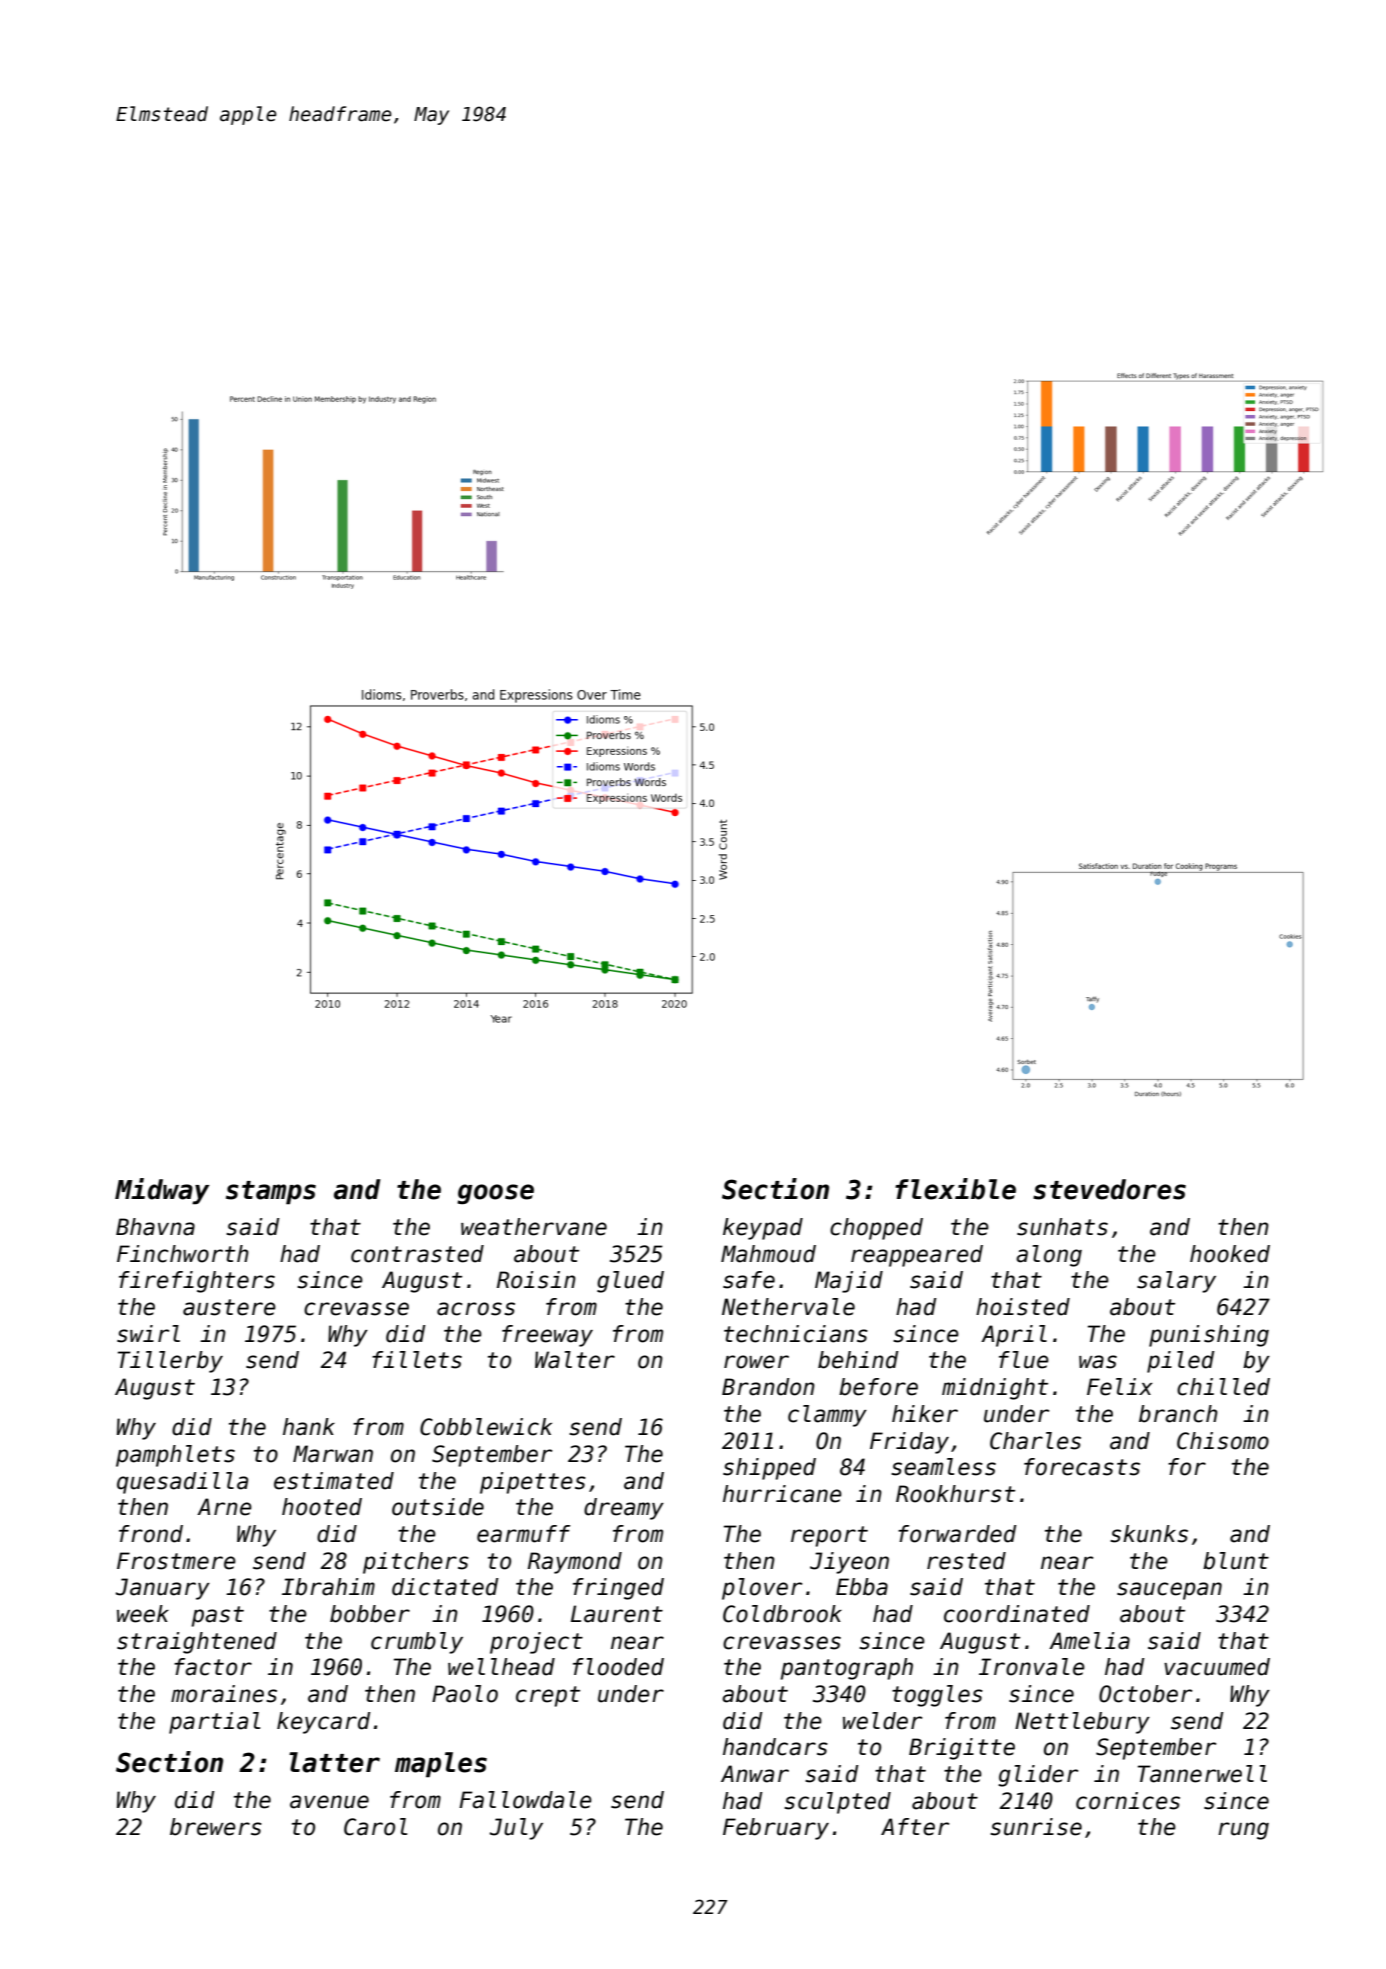 Image resolution: width=1386 pixels, height=1969 pixels. I want to click on forecasts, so click(1082, 1467).
